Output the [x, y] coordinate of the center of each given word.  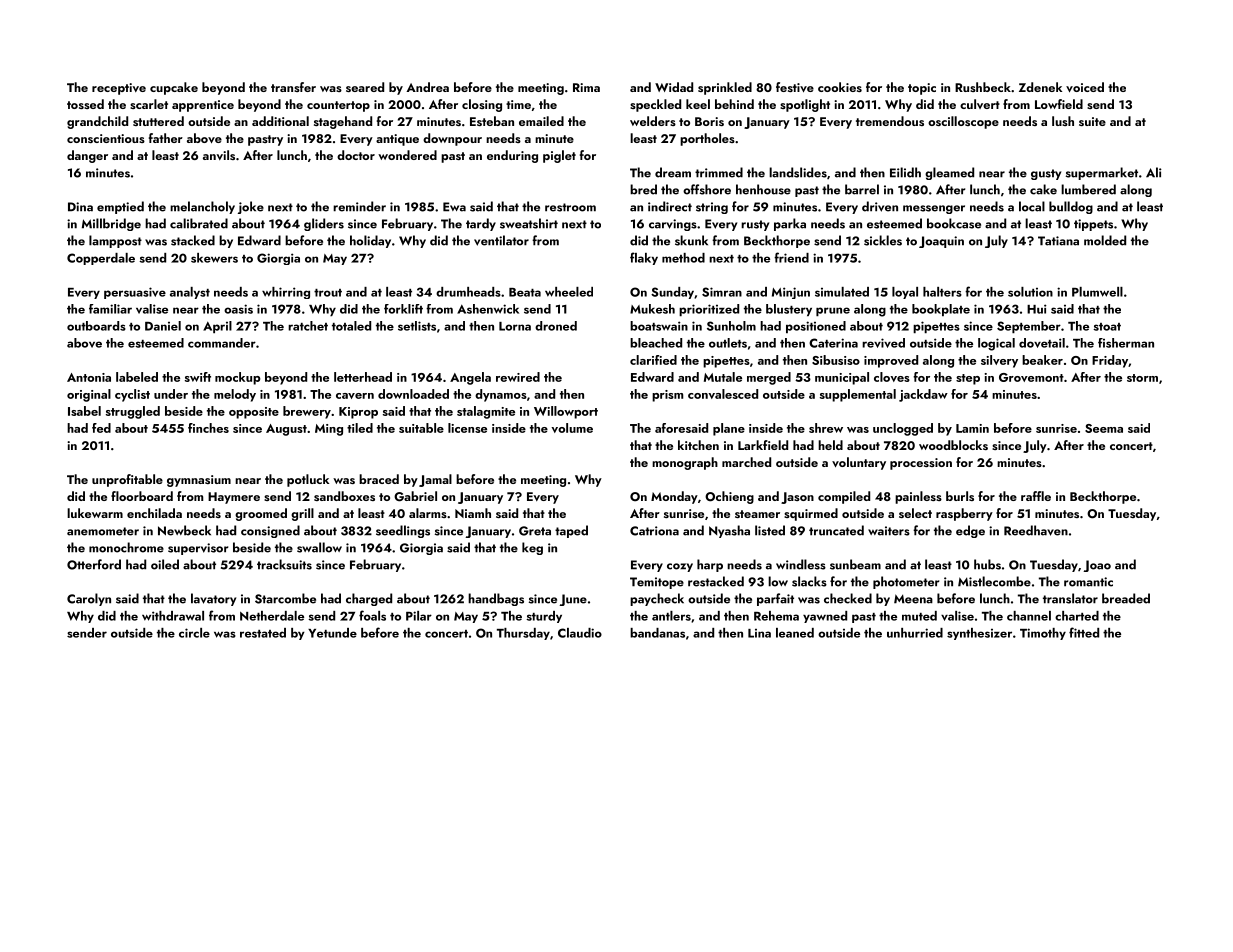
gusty [1046, 174]
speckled [655, 105]
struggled [133, 412]
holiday [370, 241]
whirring [286, 293]
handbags [496, 599]
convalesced [723, 394]
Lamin [972, 428]
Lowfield [1059, 104]
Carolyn [89, 599]
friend [791, 257]
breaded [1126, 598]
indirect [670, 206]
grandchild [97, 122]
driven [880, 206]
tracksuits [284, 564]
